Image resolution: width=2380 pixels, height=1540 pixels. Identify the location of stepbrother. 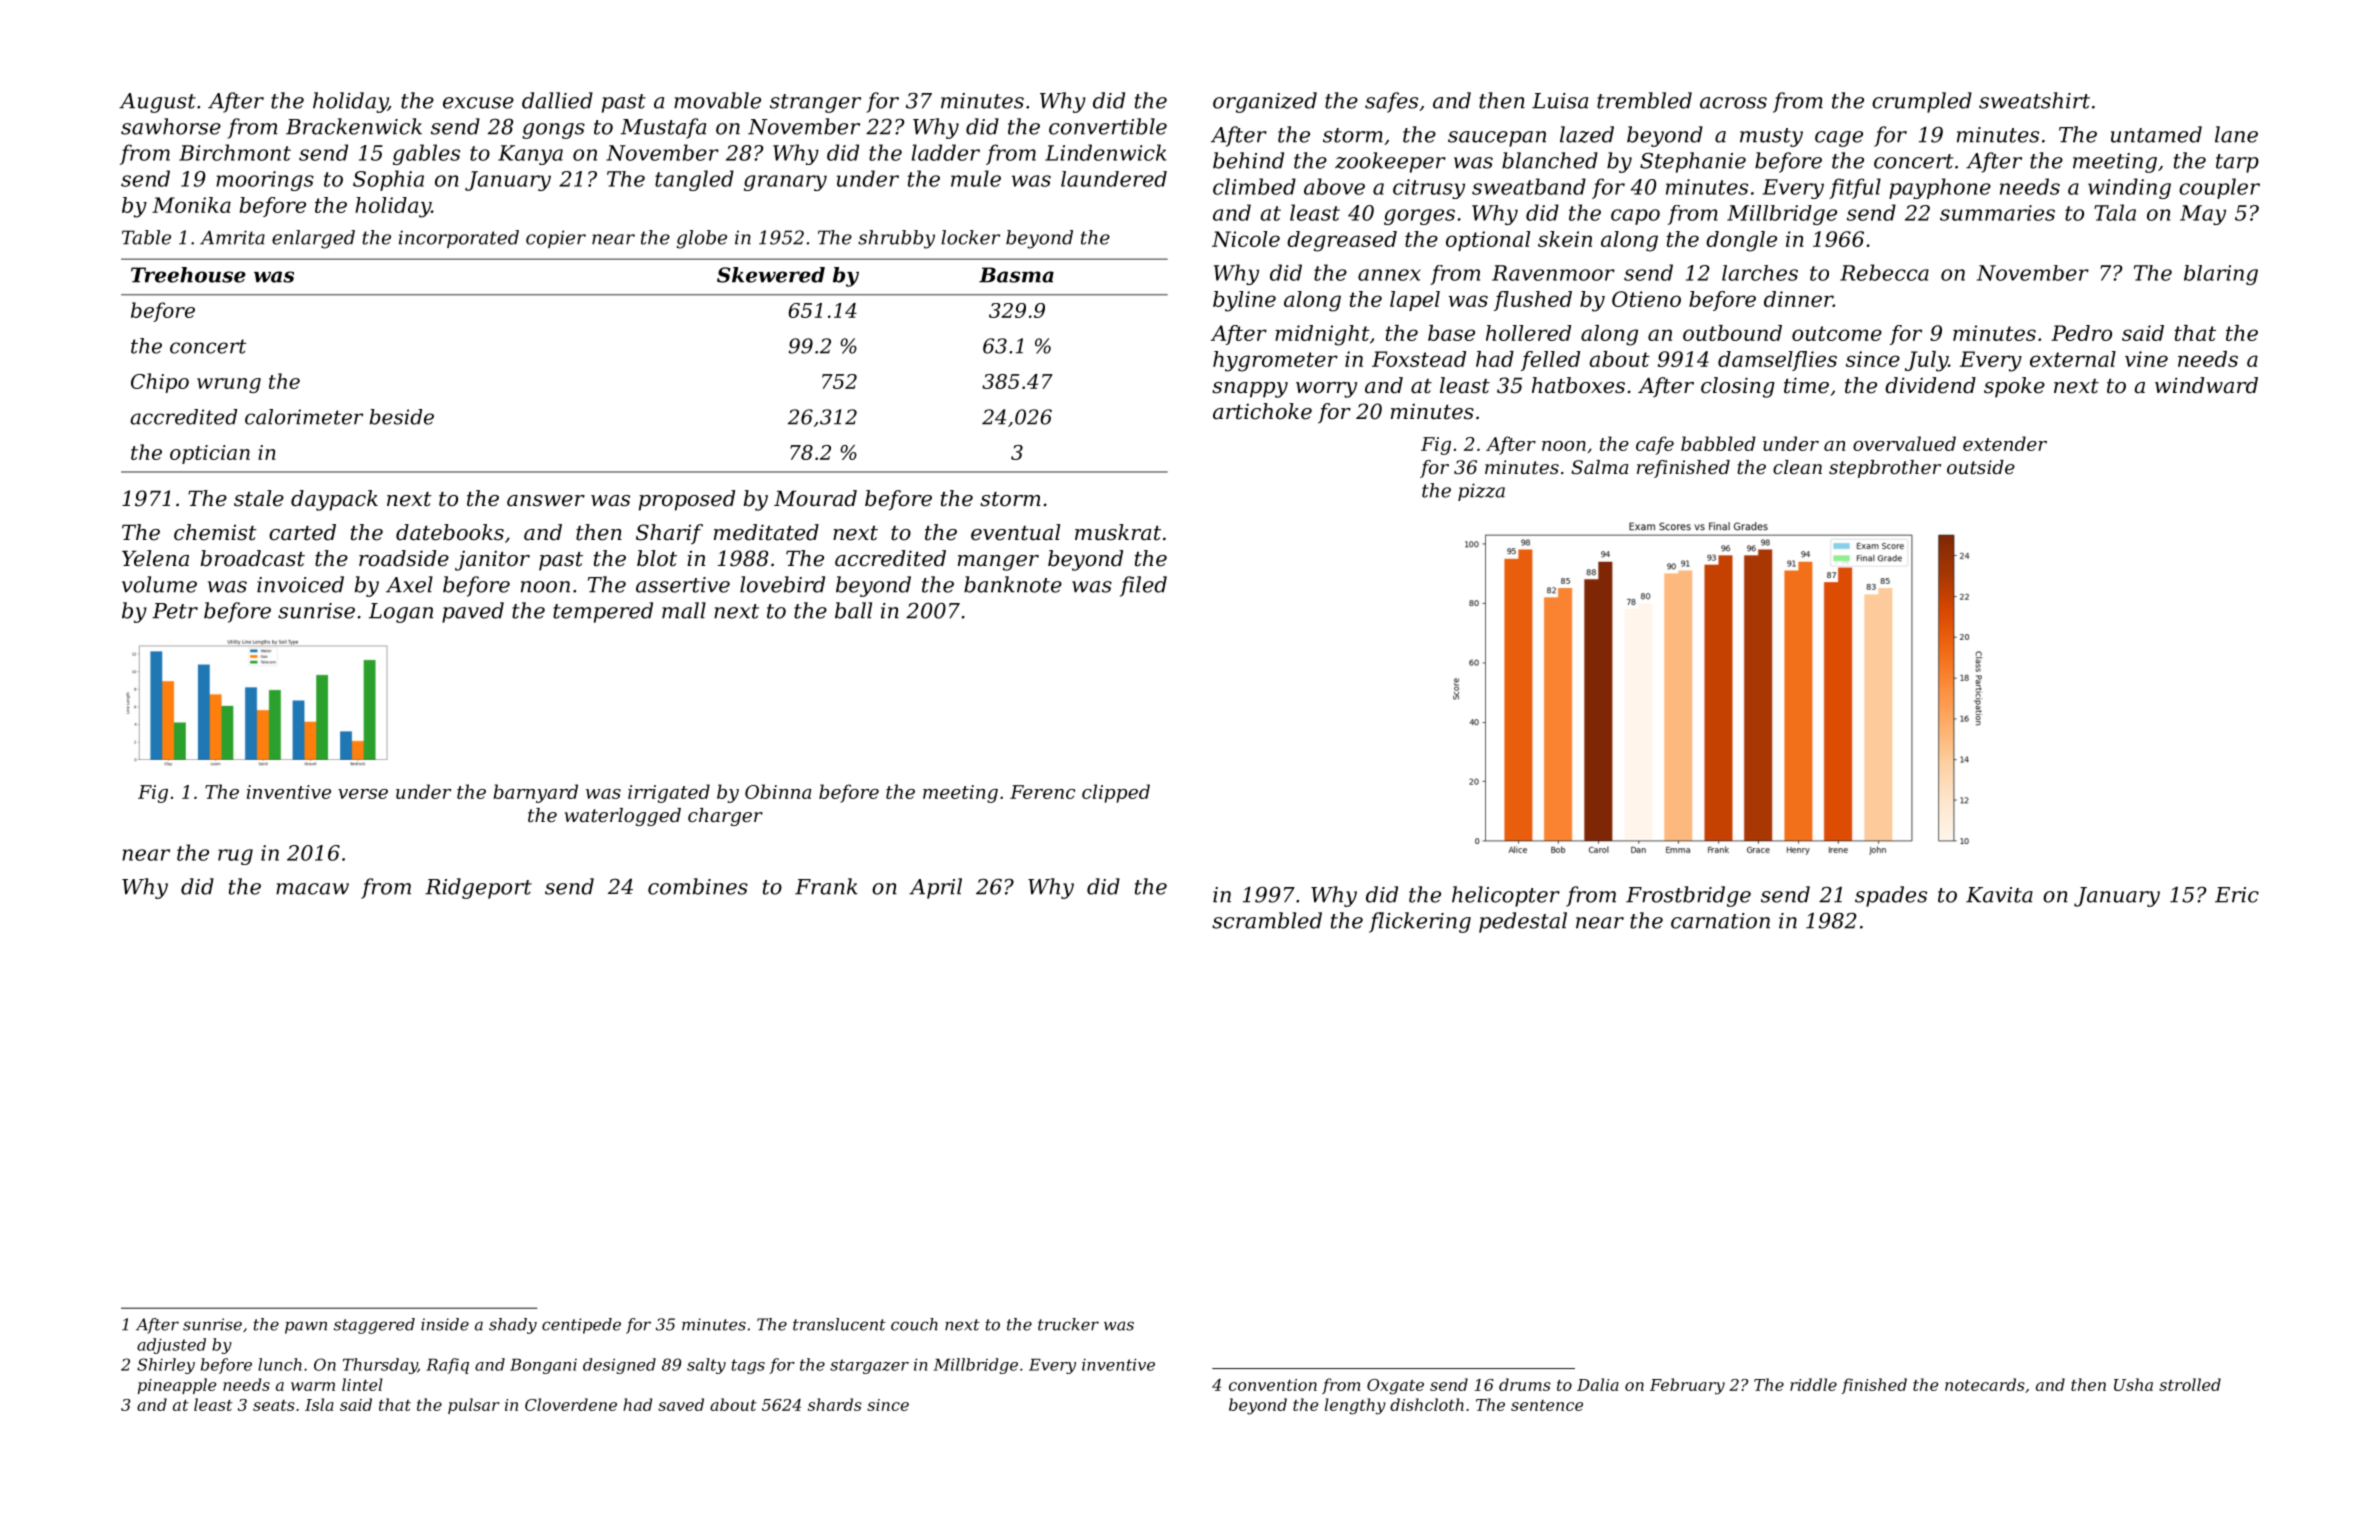
(1885, 469).
